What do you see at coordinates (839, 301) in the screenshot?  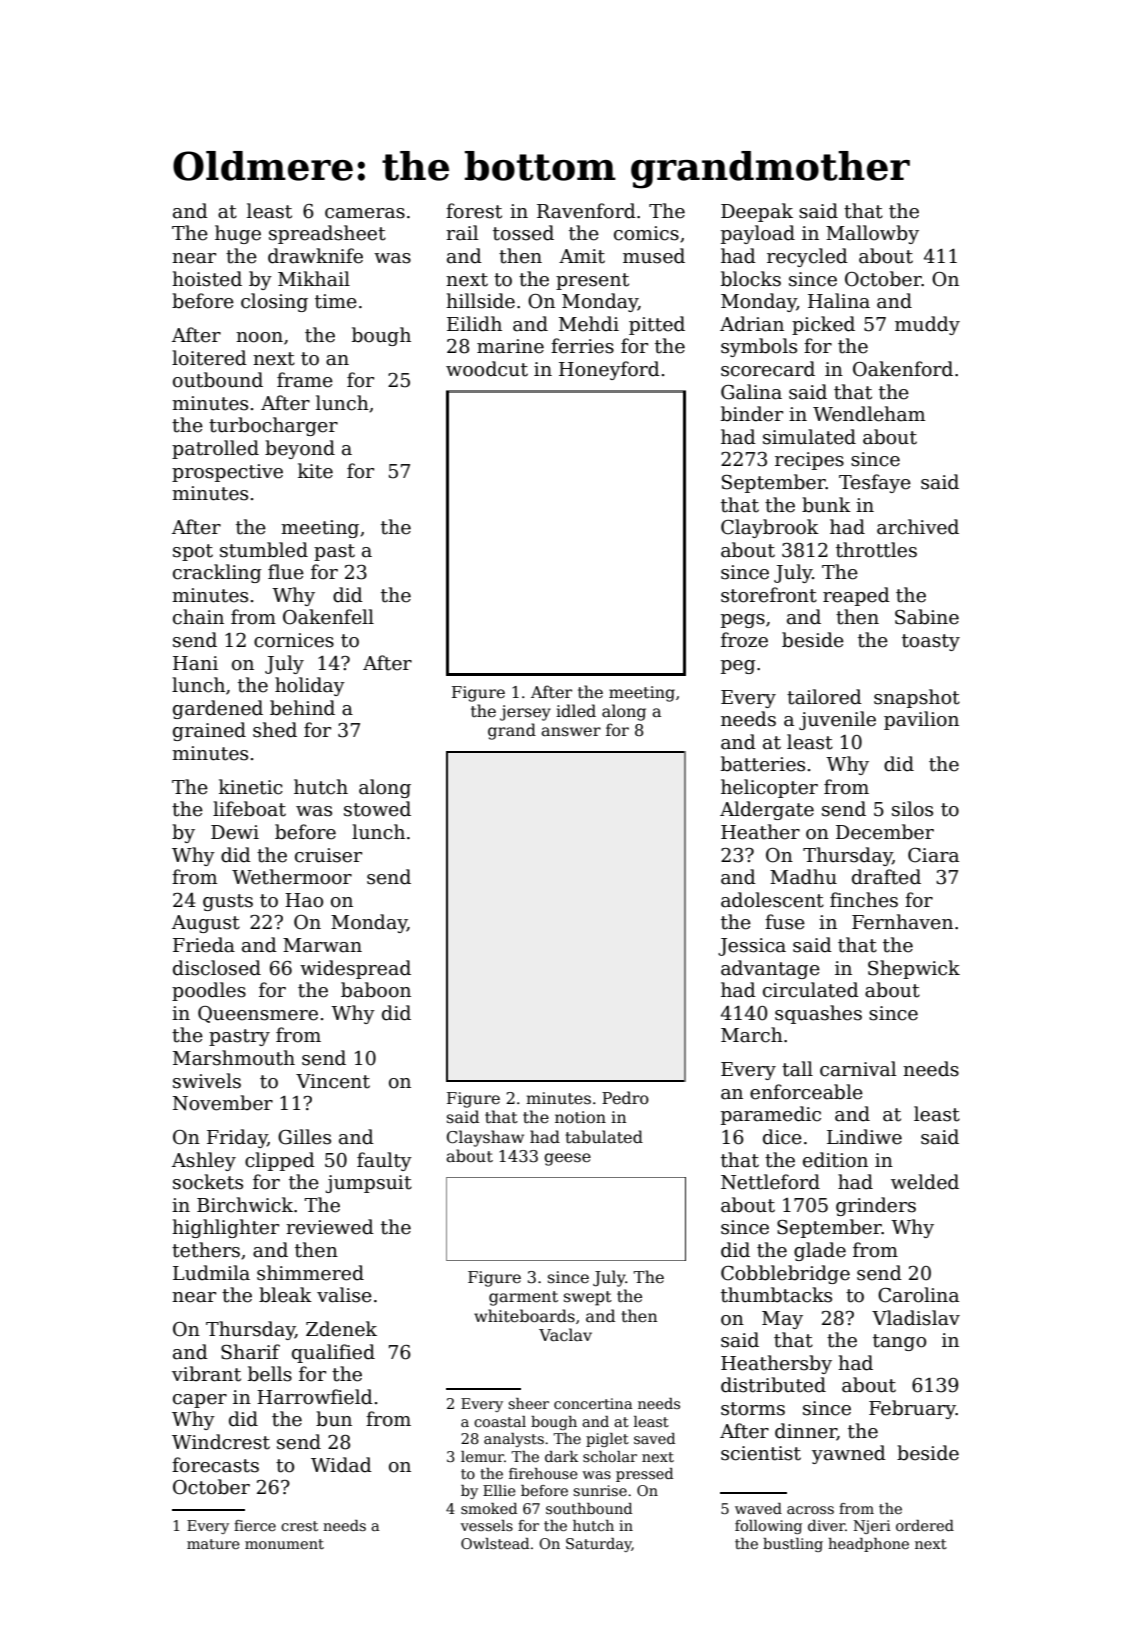 I see `Halina` at bounding box center [839, 301].
